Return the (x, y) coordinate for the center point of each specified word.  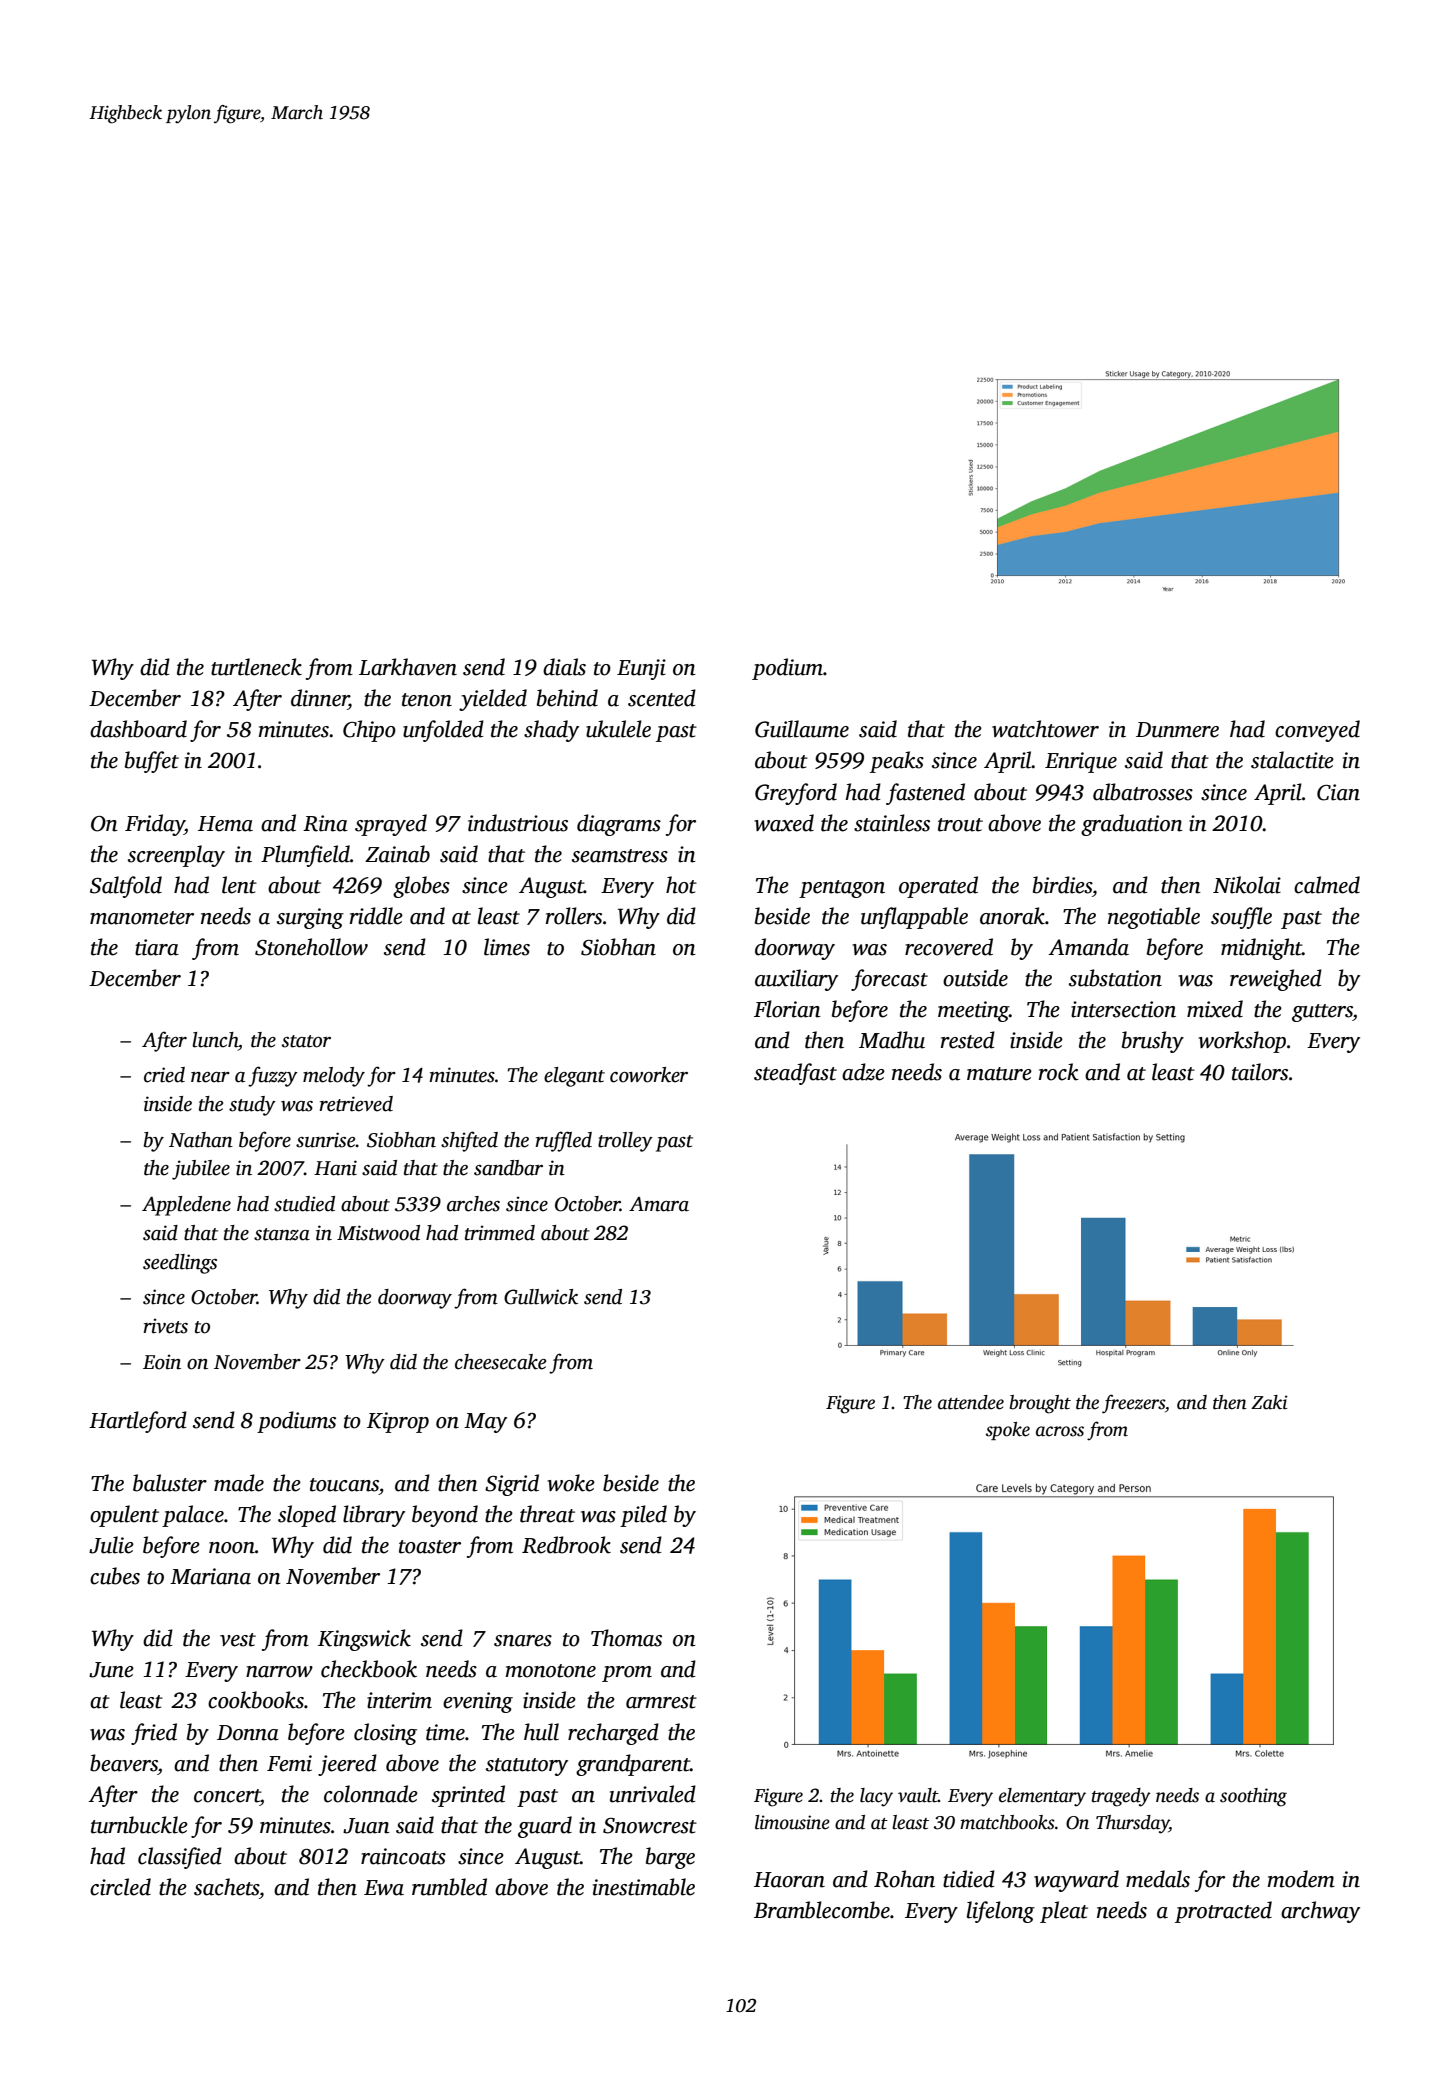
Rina (325, 823)
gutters (1322, 1013)
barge (670, 1858)
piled (643, 1516)
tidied (969, 1879)
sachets (226, 1887)
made (239, 1483)
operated (938, 887)
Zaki (1269, 1402)
